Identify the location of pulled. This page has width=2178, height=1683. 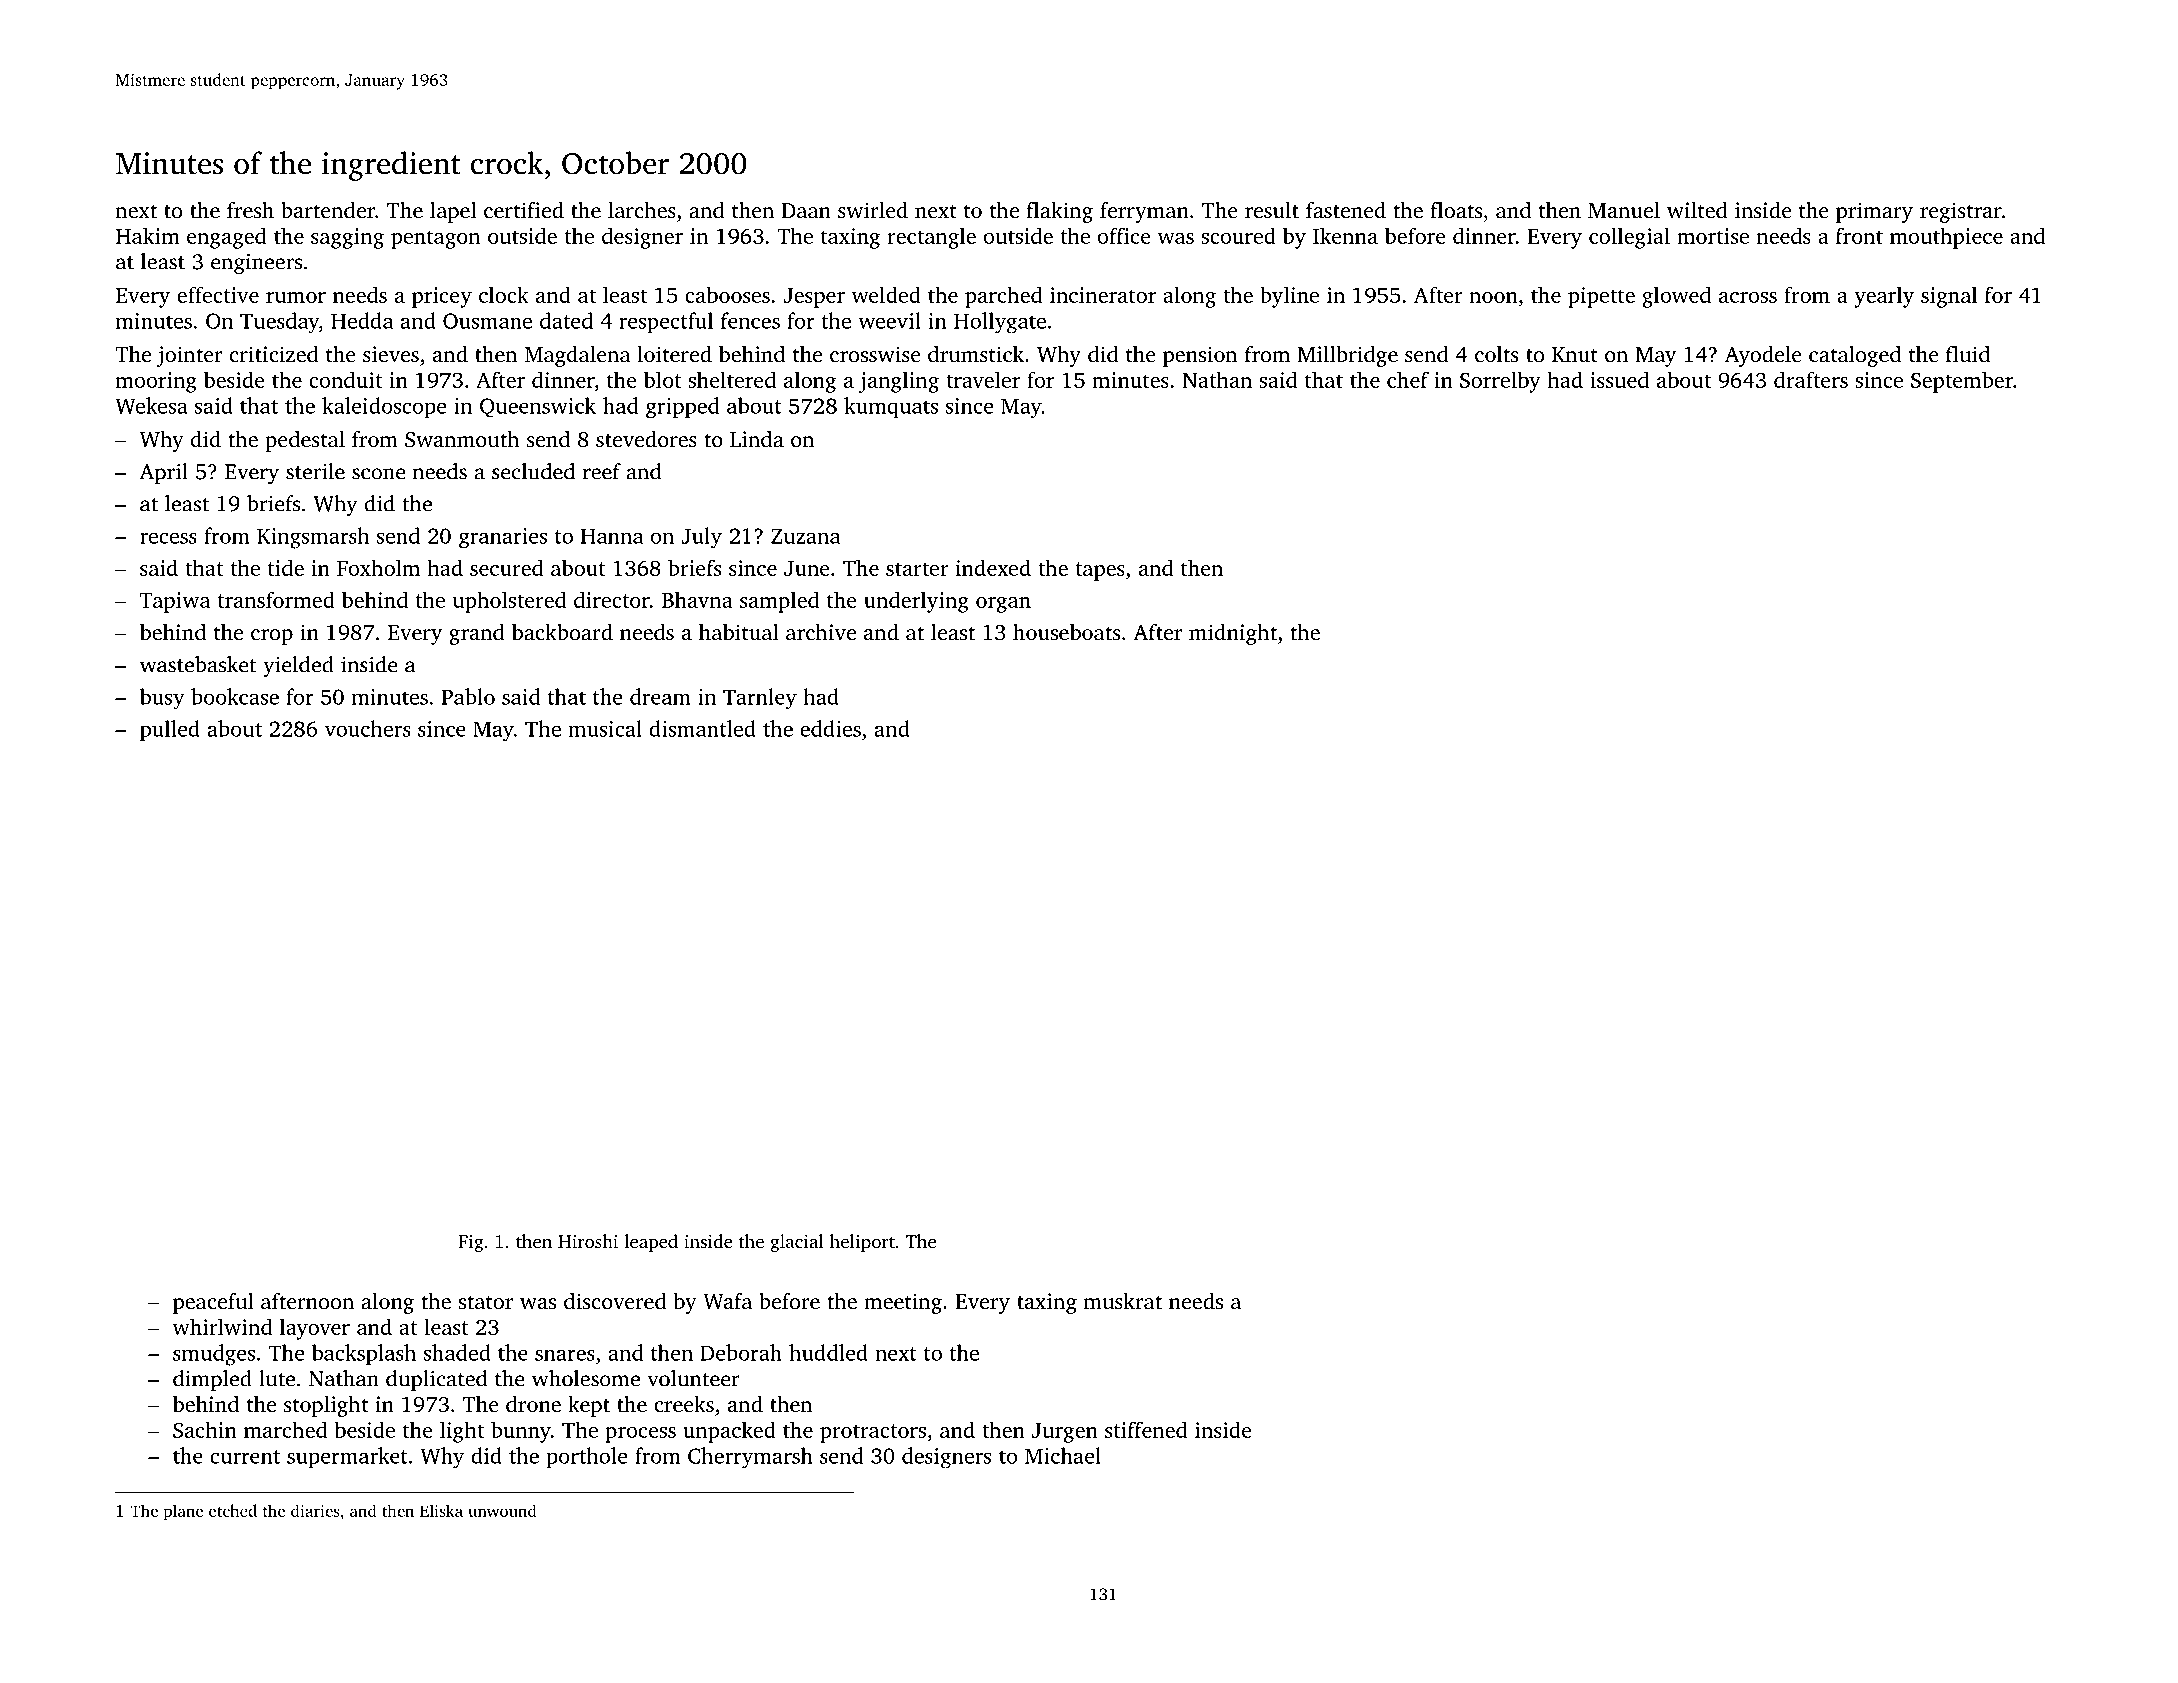
(170, 731).
